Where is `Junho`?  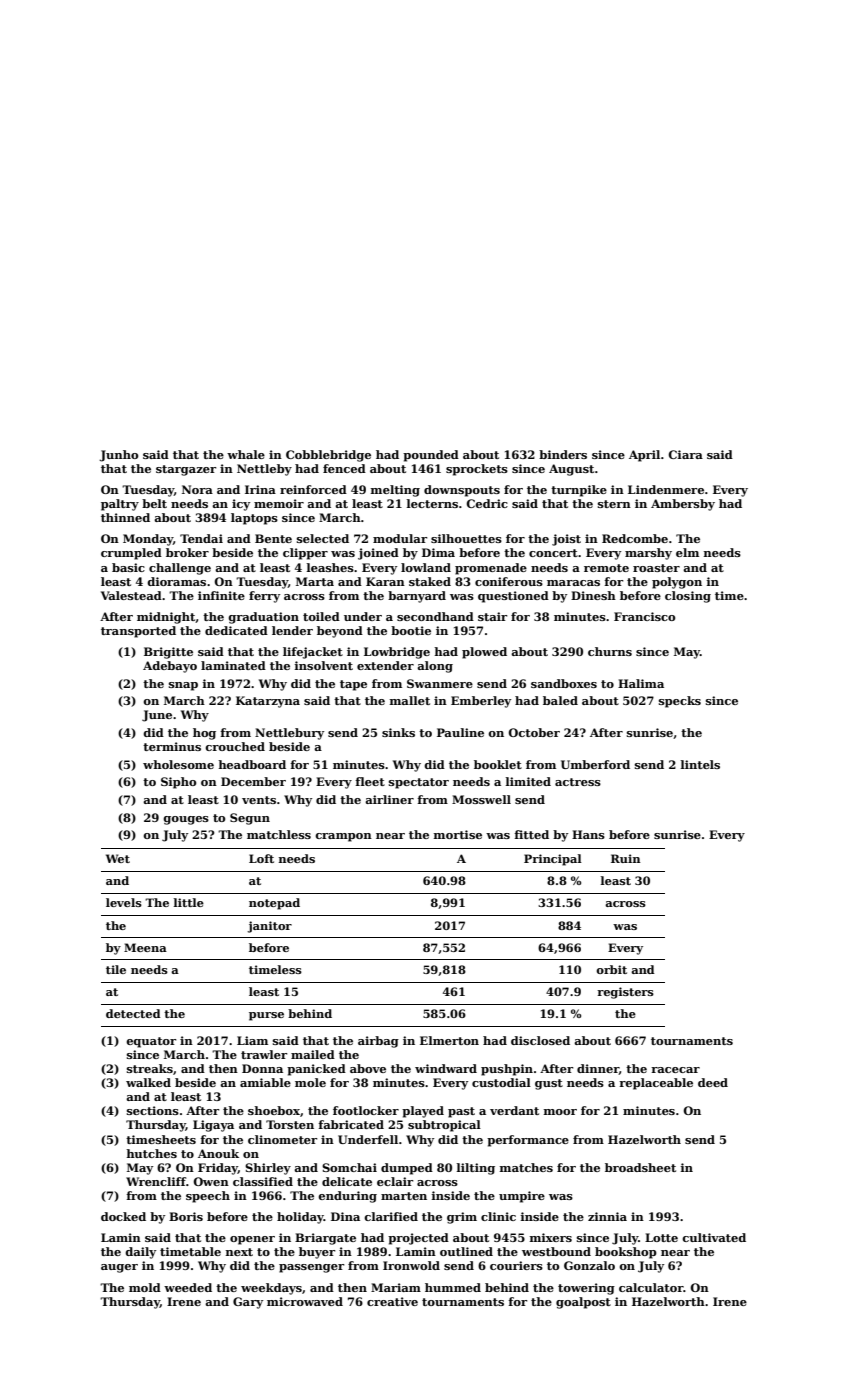
Junho is located at coordinates (118, 456).
